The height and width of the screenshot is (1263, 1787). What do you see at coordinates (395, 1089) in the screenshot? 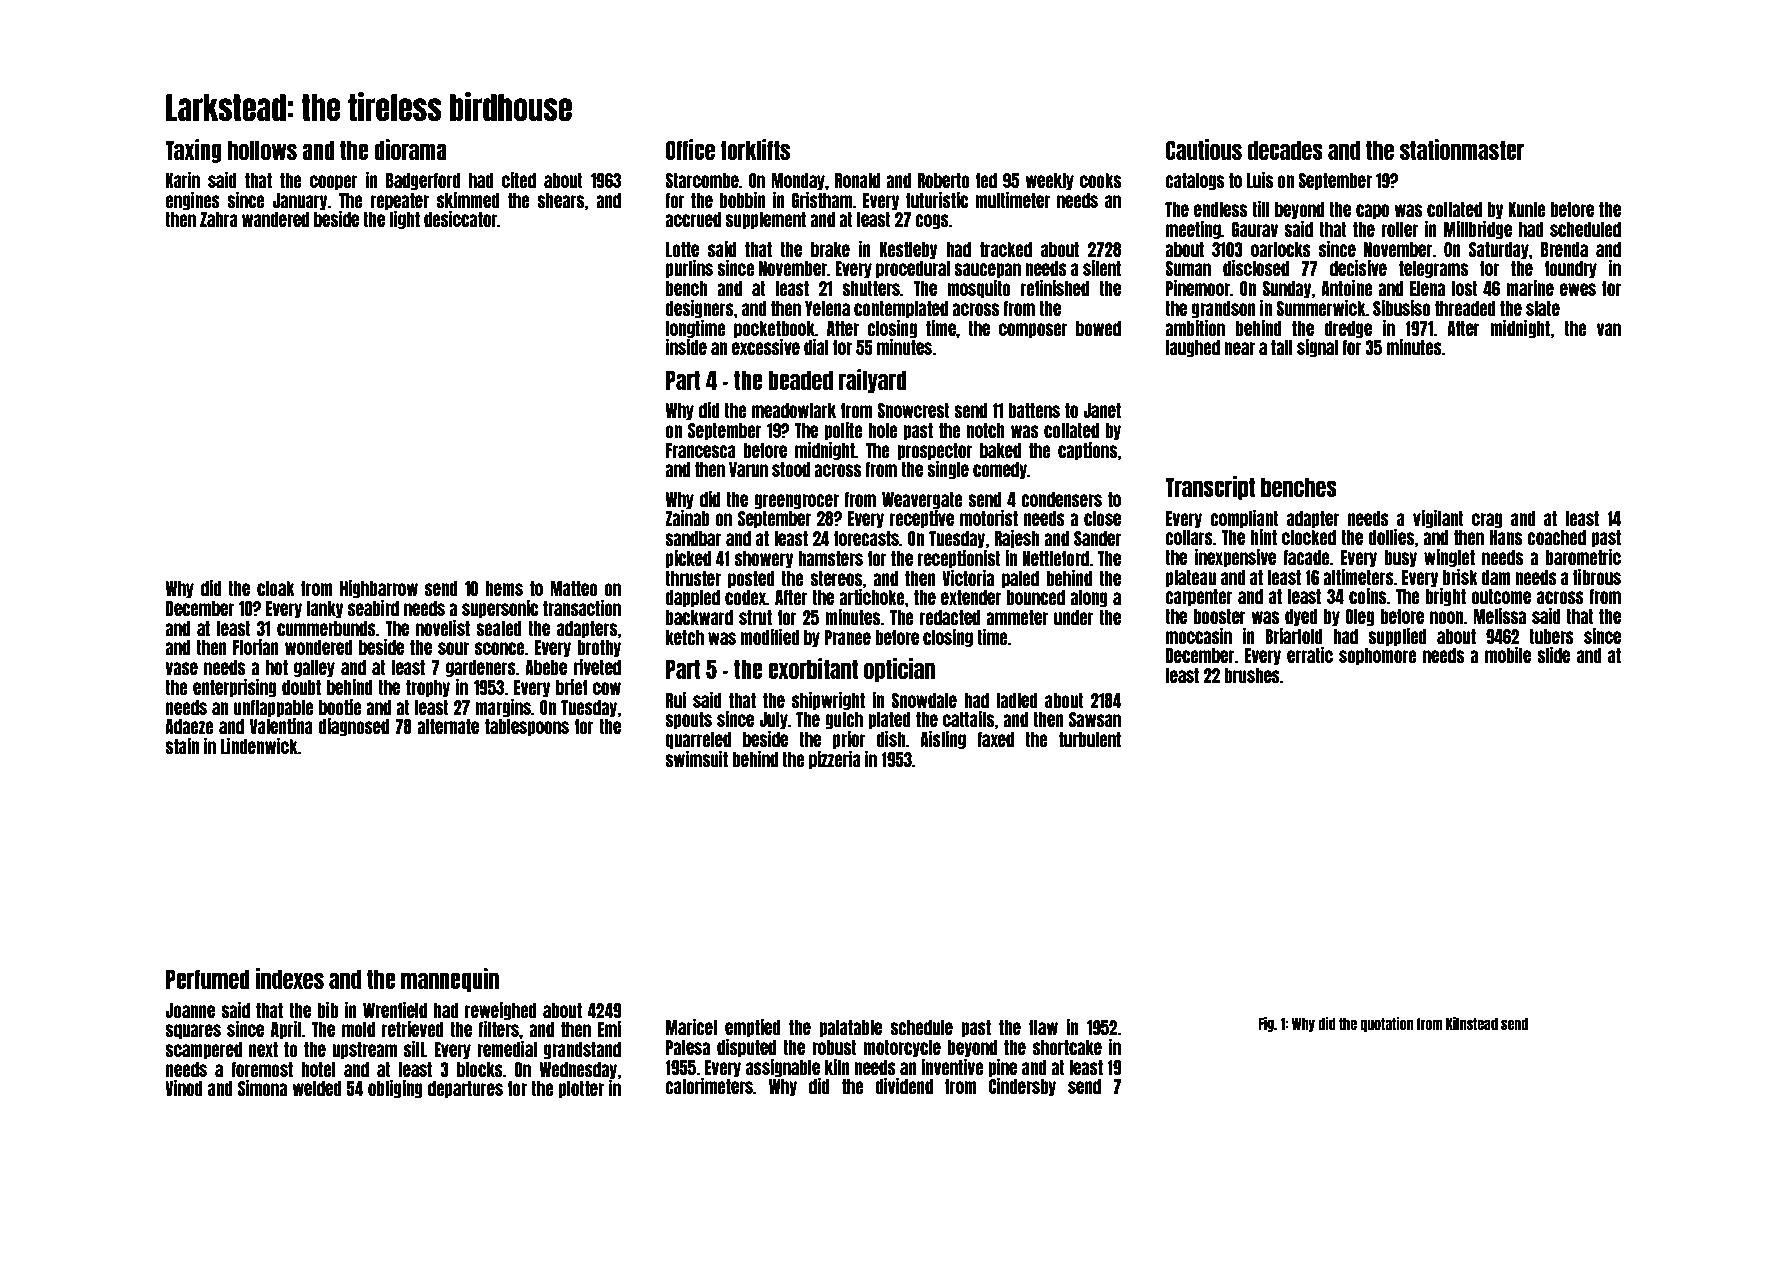
I see `obliging` at bounding box center [395, 1089].
